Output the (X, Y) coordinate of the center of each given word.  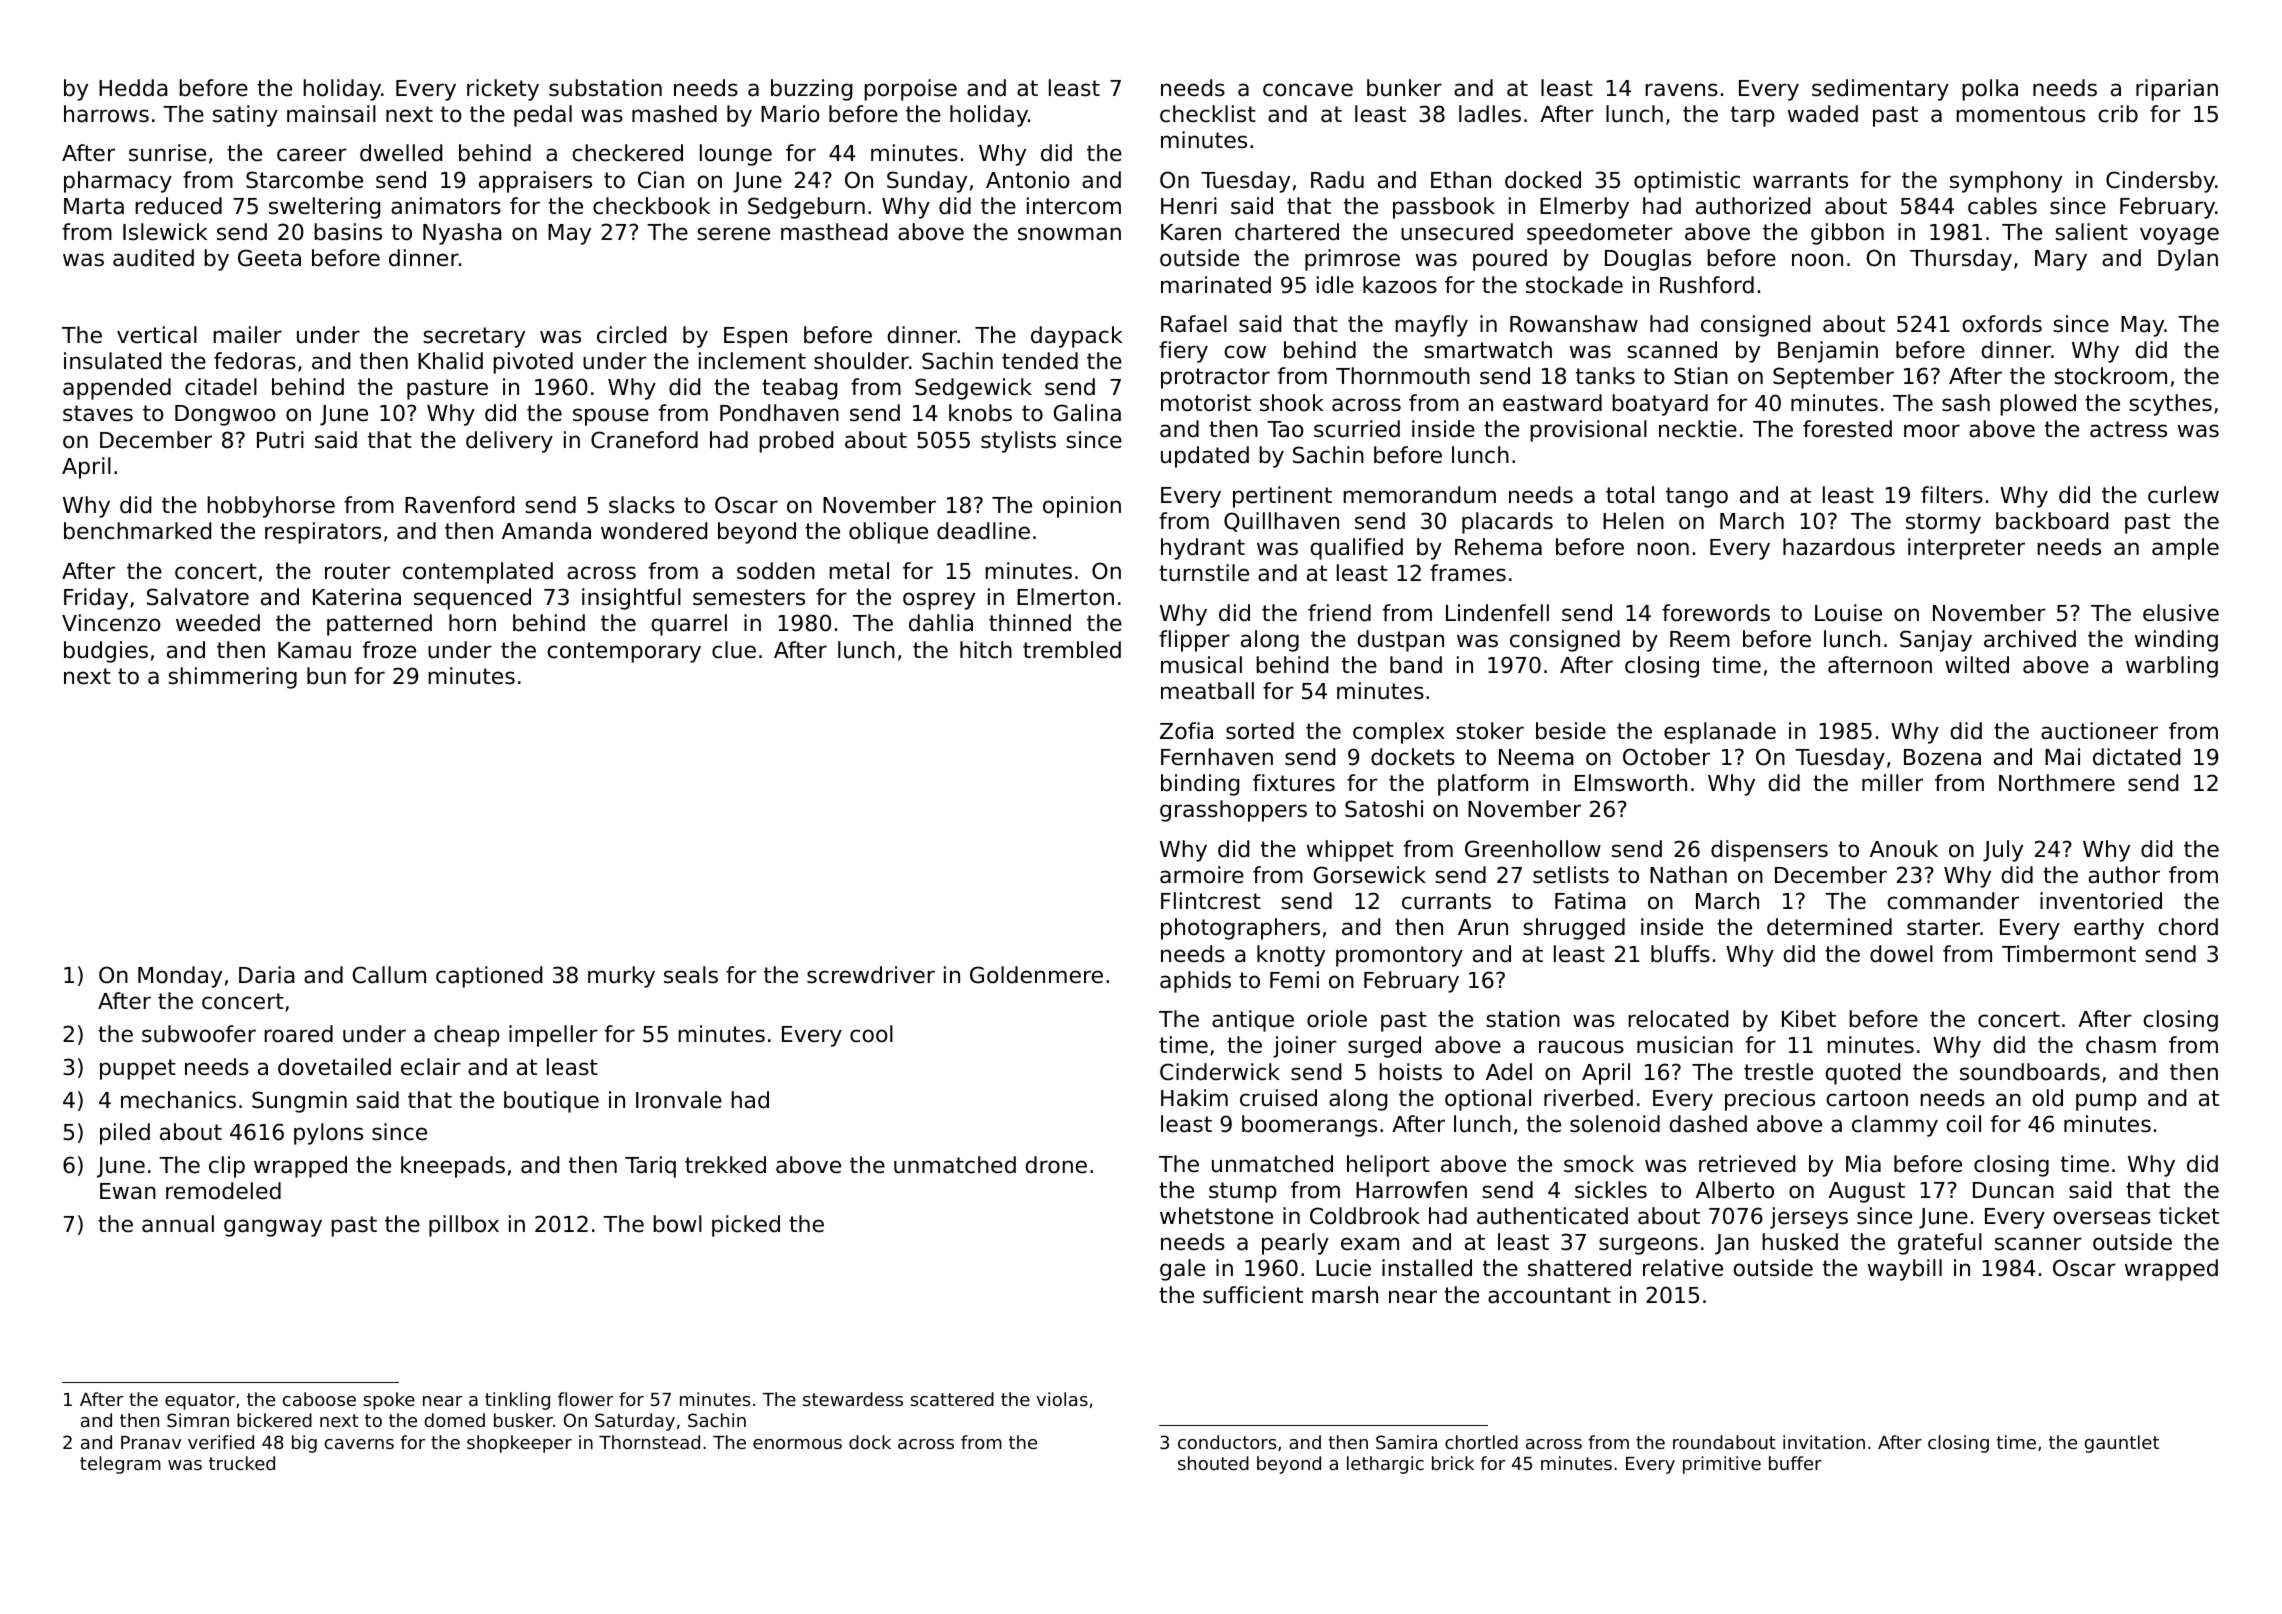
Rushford (1707, 285)
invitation (1824, 1442)
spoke (389, 1401)
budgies (106, 652)
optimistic (1687, 182)
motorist (1206, 403)
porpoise (910, 90)
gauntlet (2122, 1444)
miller (1892, 783)
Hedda (133, 88)
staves (98, 413)
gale (1182, 1270)
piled (125, 1134)
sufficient (1253, 1295)
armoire (1202, 875)
